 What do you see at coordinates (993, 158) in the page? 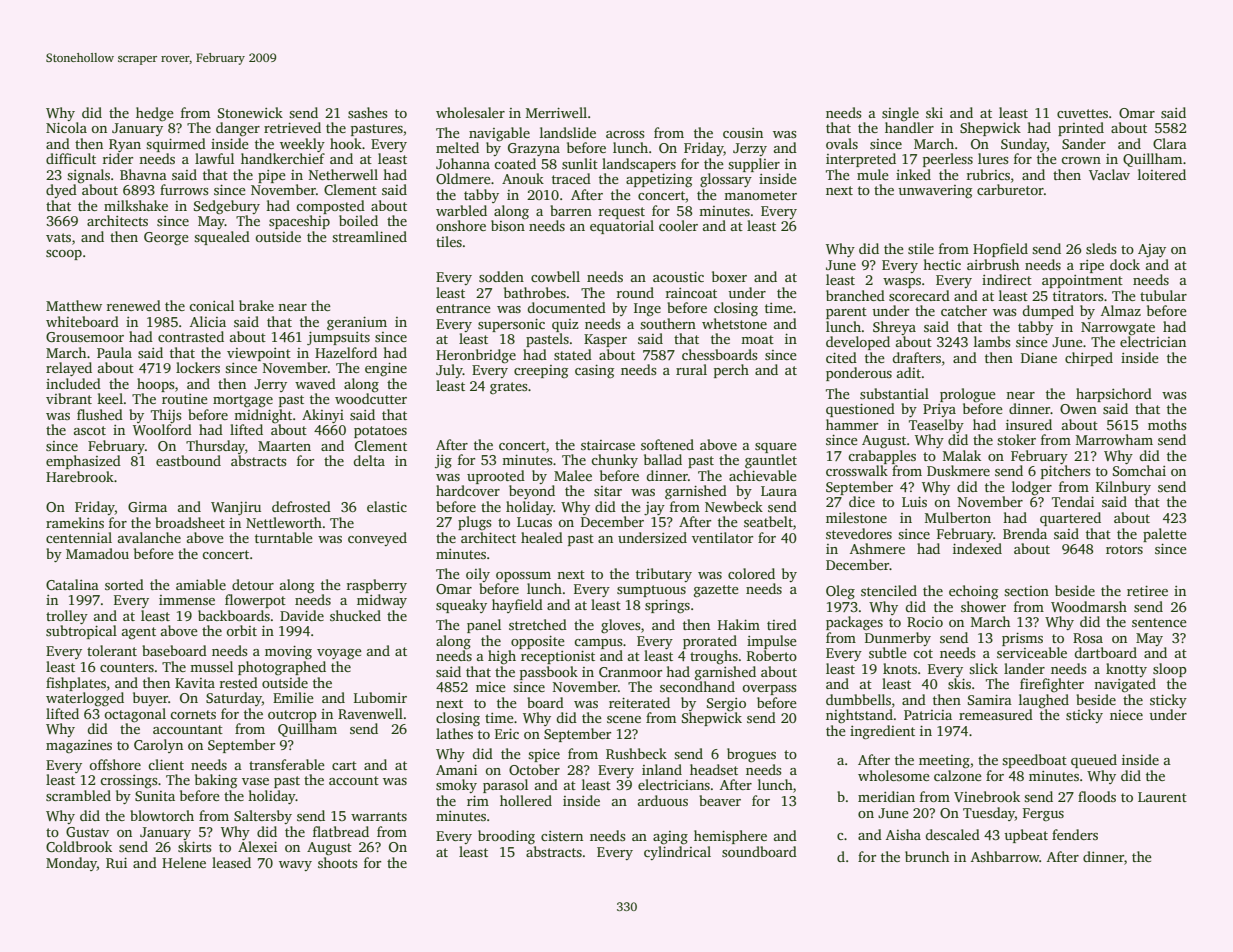
I see `lures` at bounding box center [993, 158].
